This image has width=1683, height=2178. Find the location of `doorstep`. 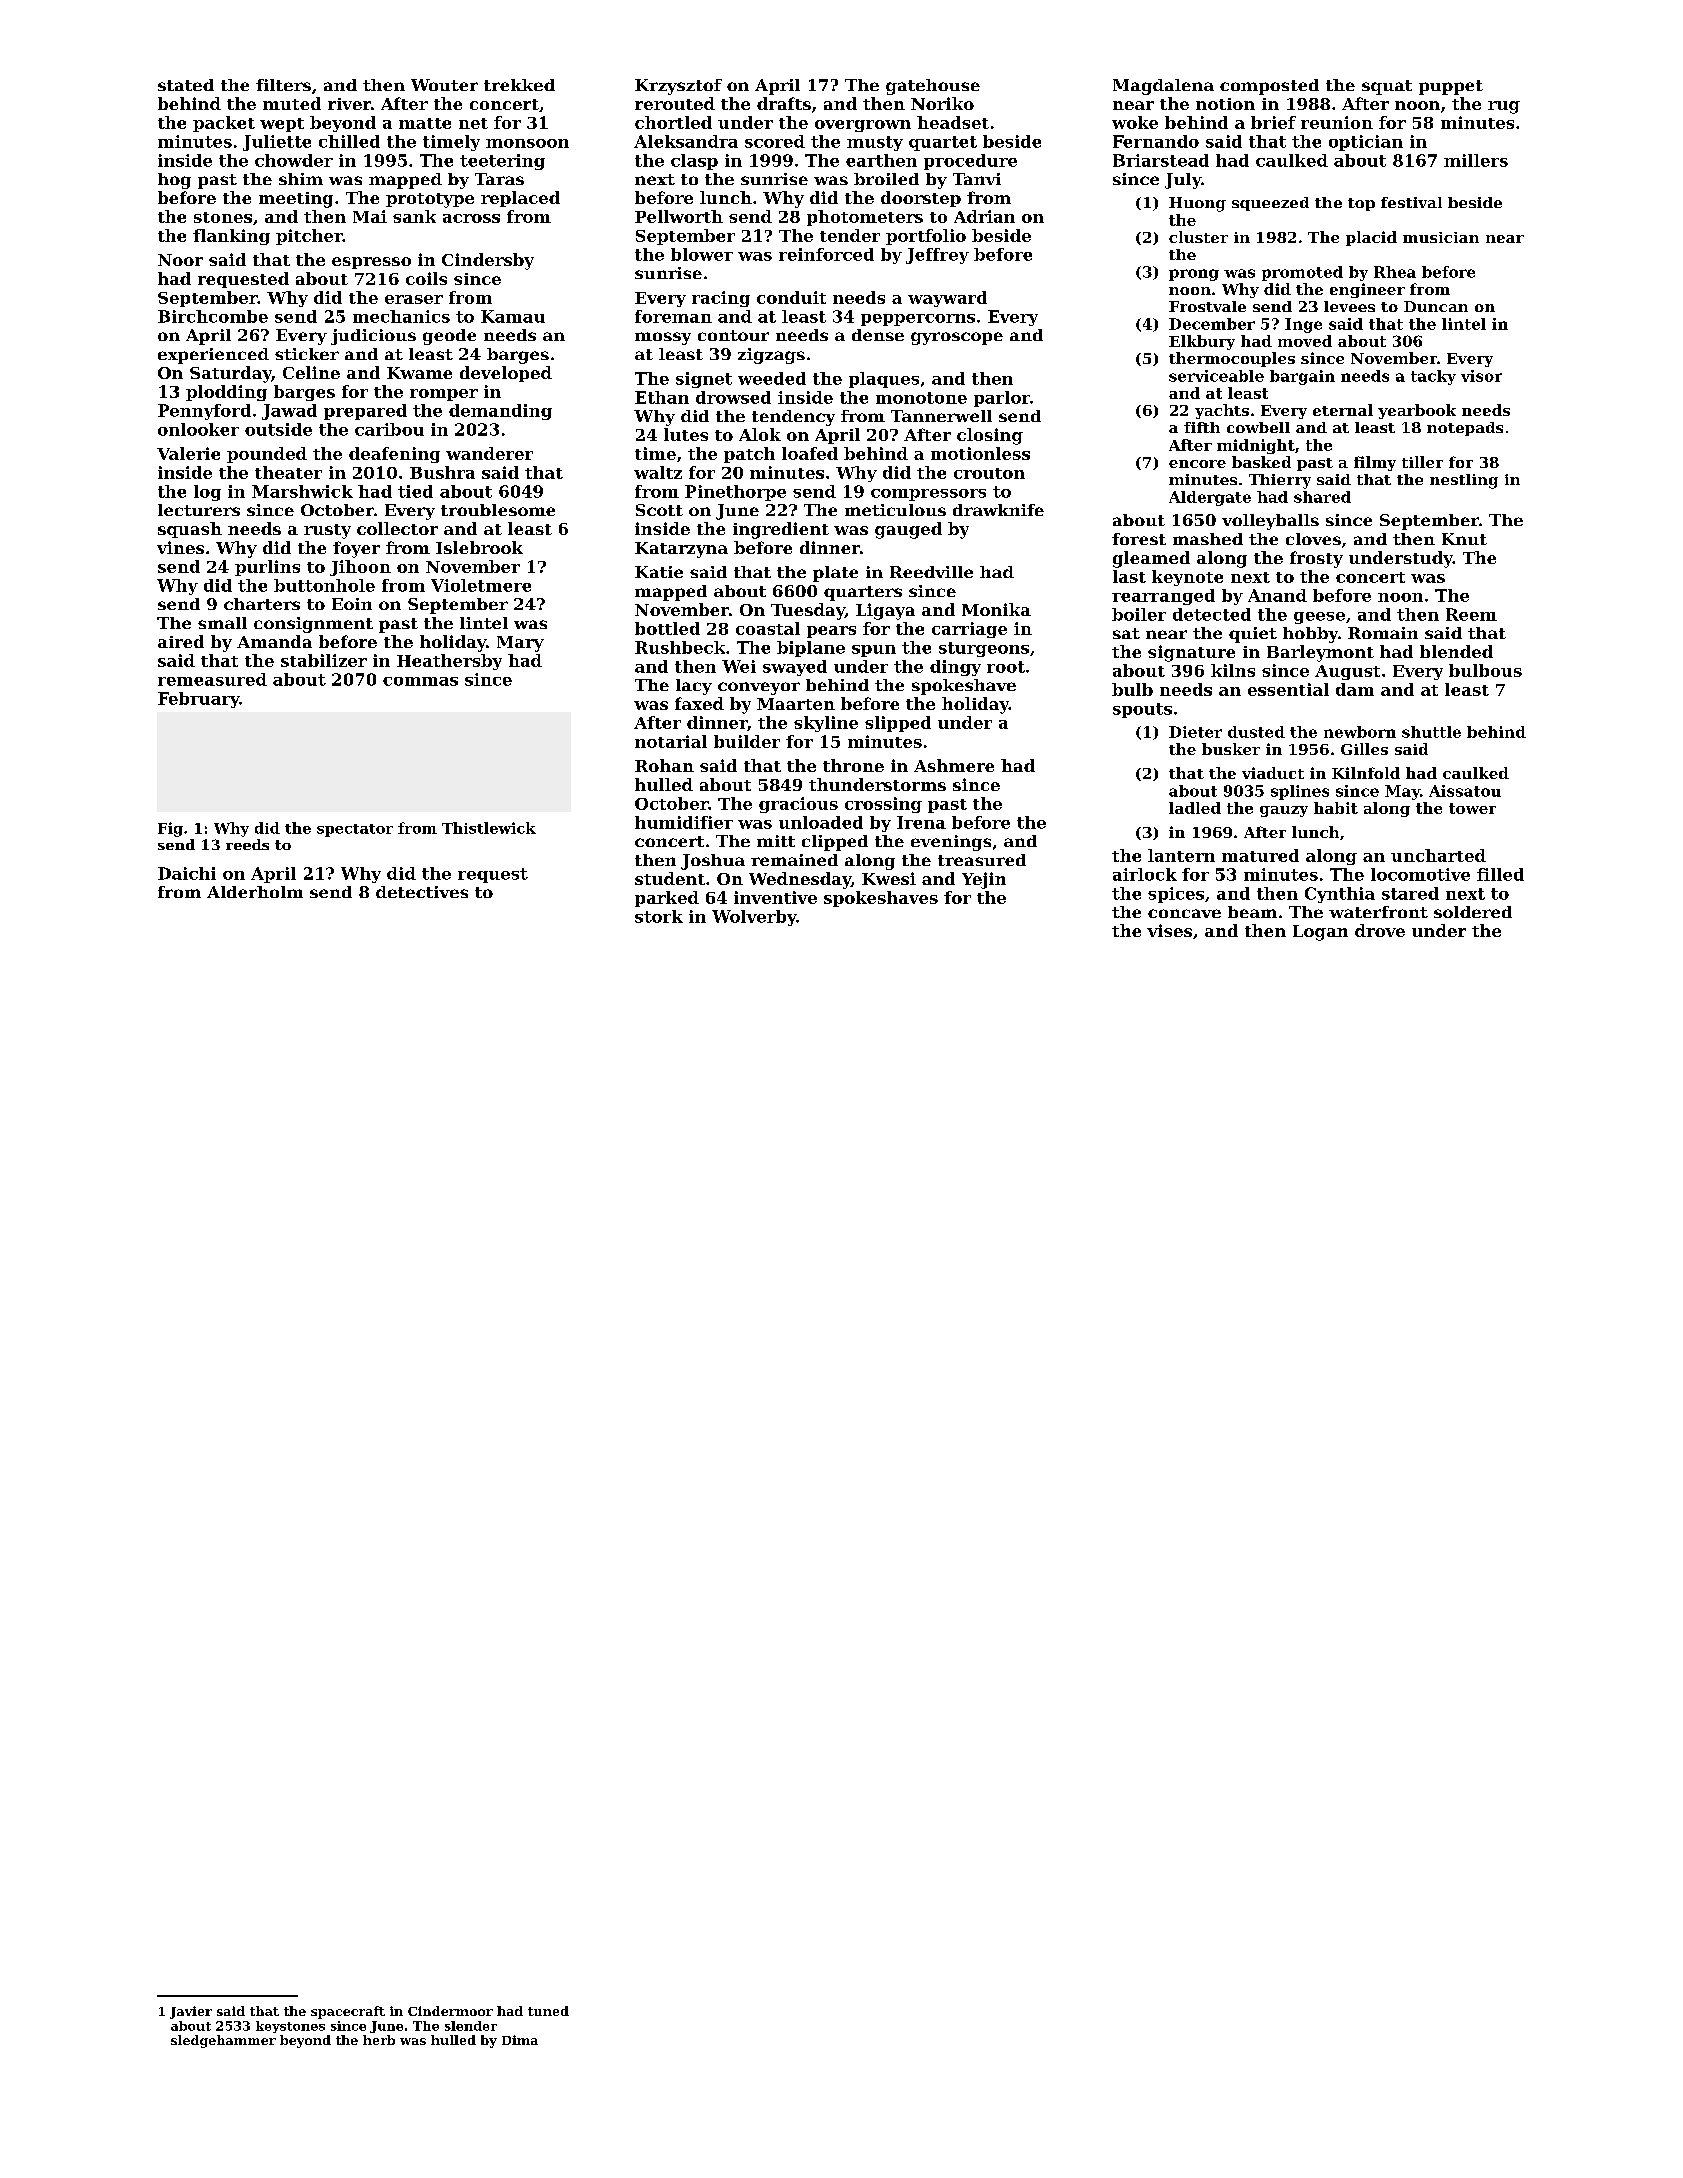

doorstep is located at coordinates (921, 199).
